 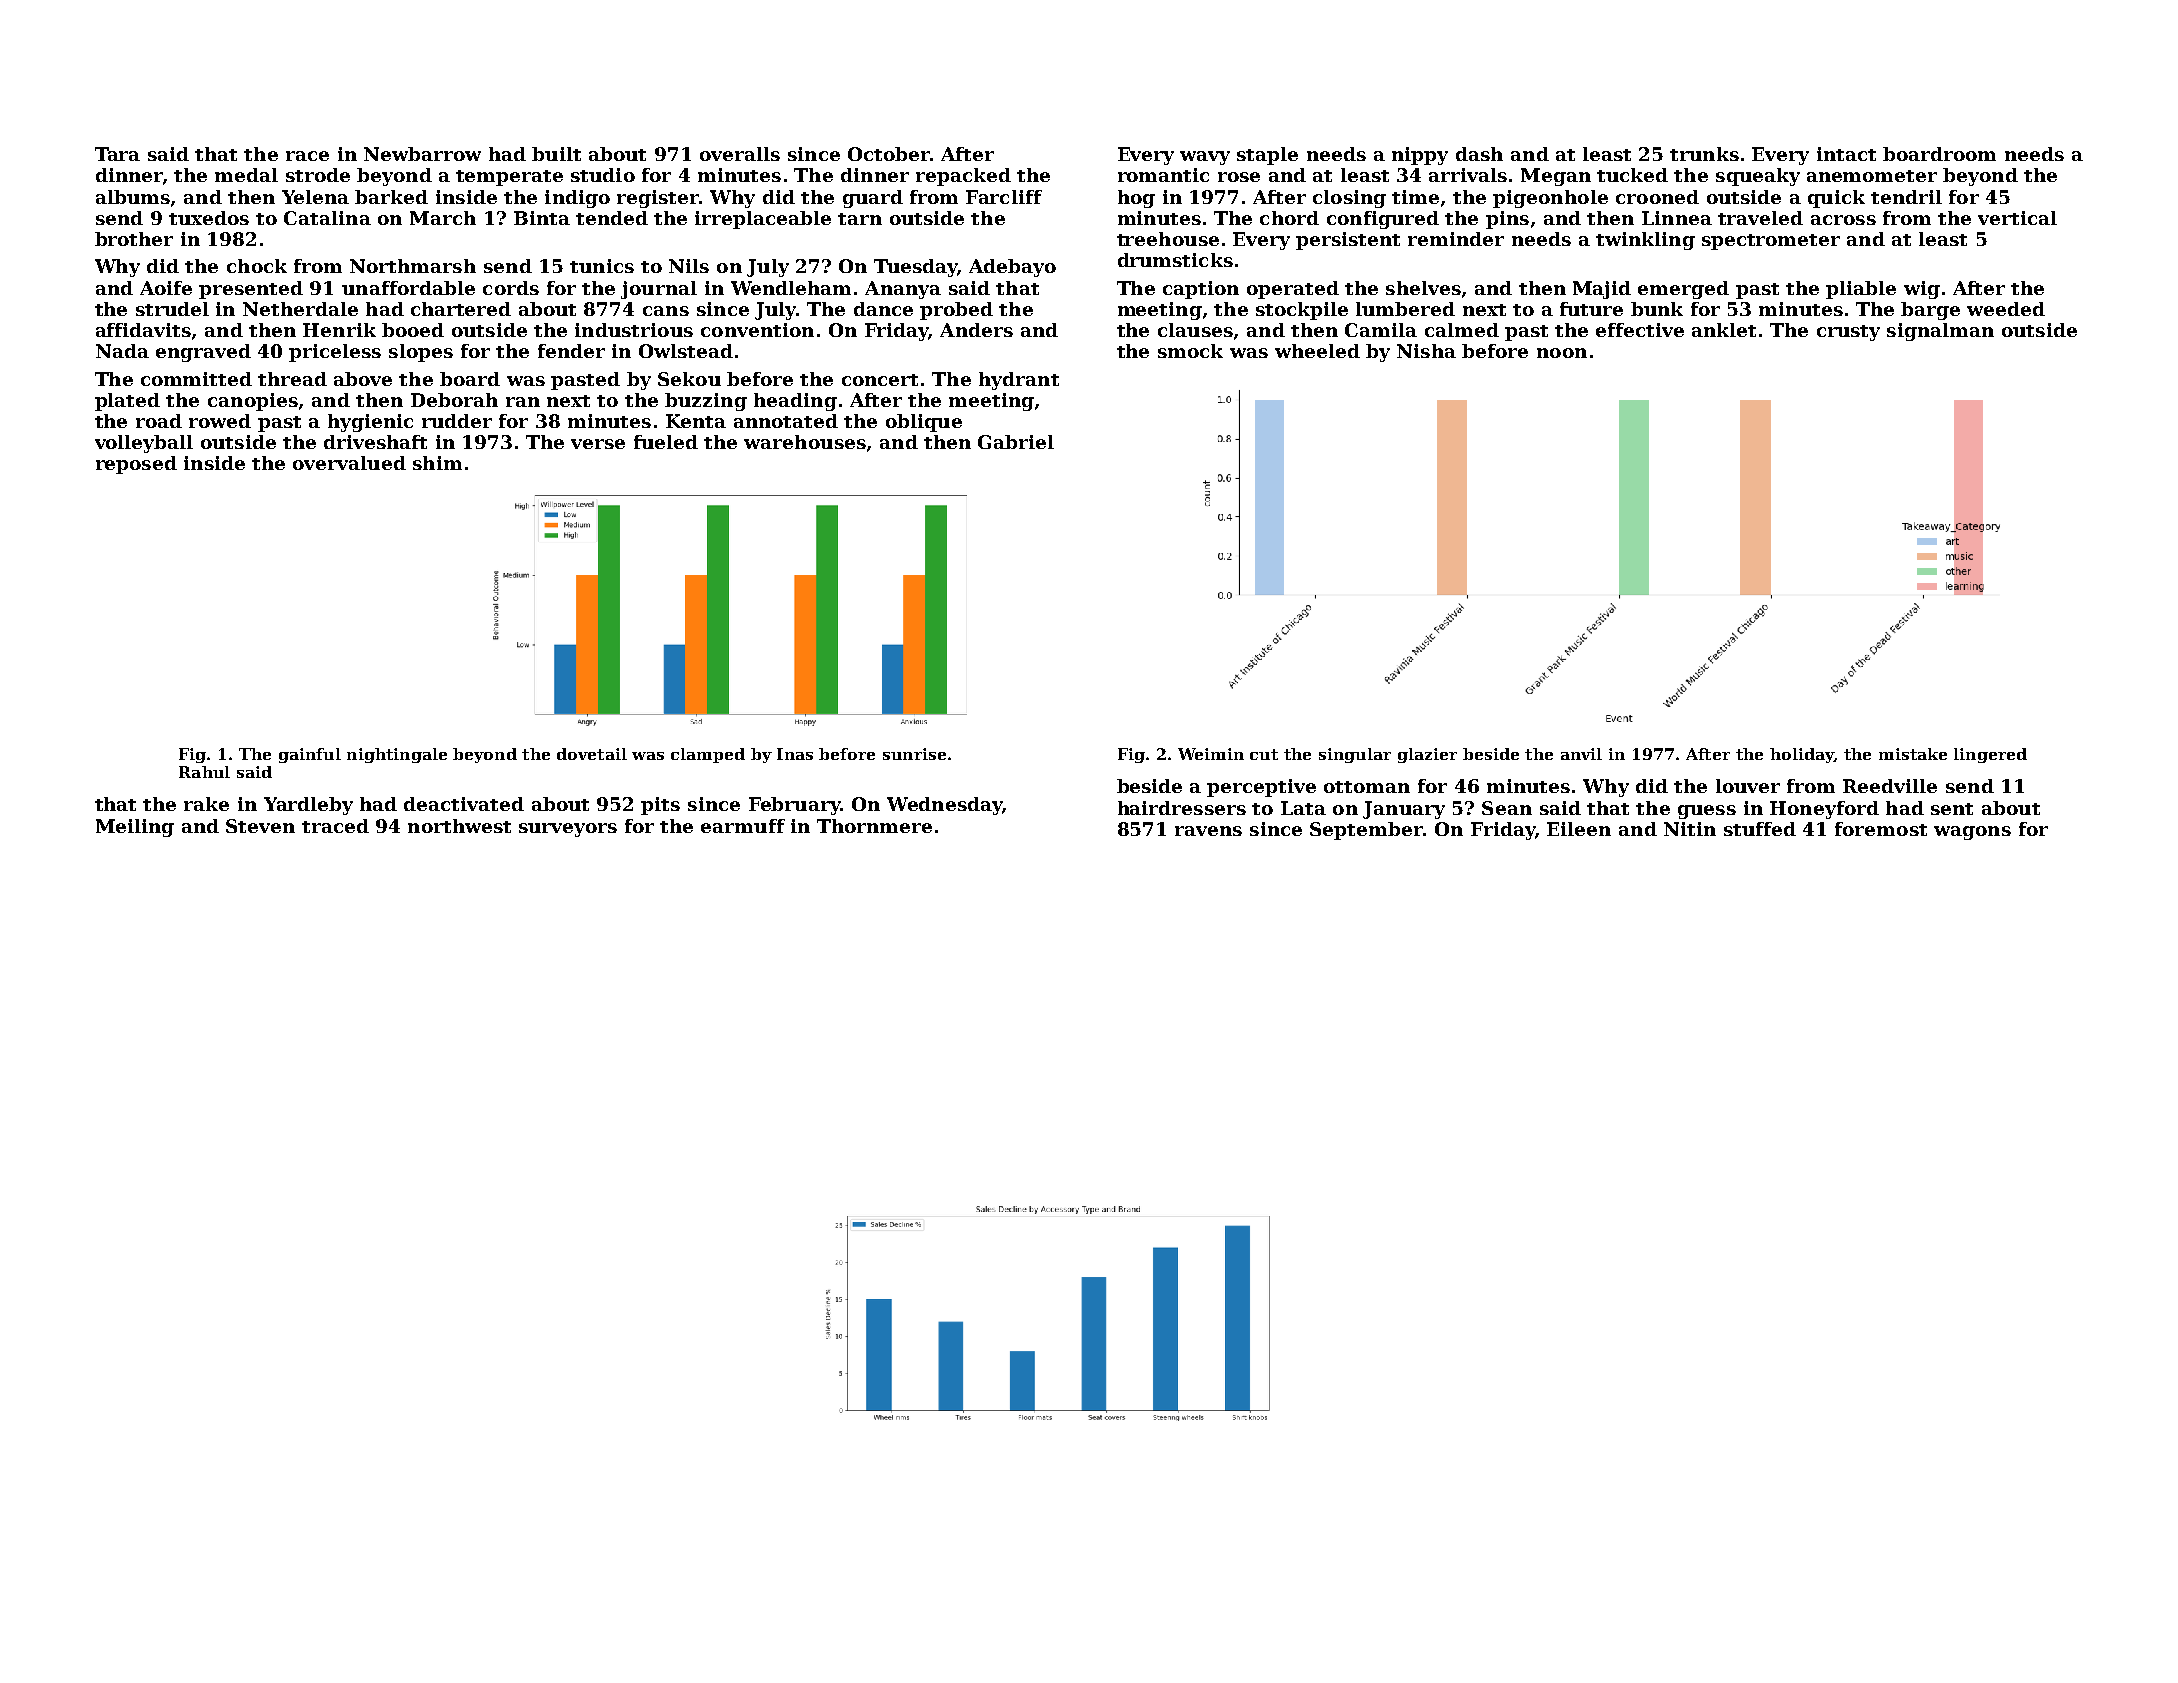 What do you see at coordinates (135, 828) in the image?
I see `Meiling` at bounding box center [135, 828].
